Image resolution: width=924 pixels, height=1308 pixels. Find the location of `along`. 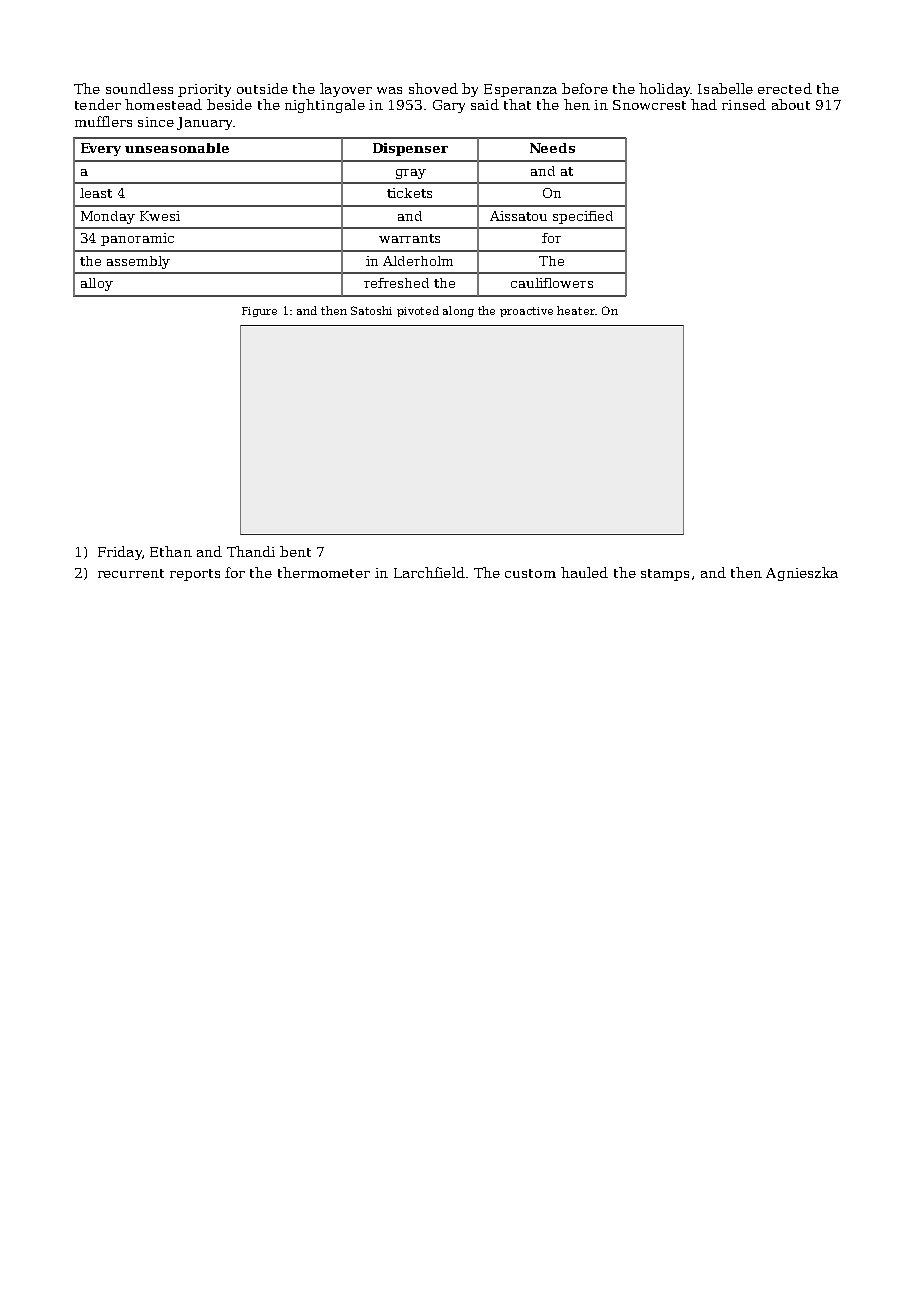

along is located at coordinates (458, 311).
